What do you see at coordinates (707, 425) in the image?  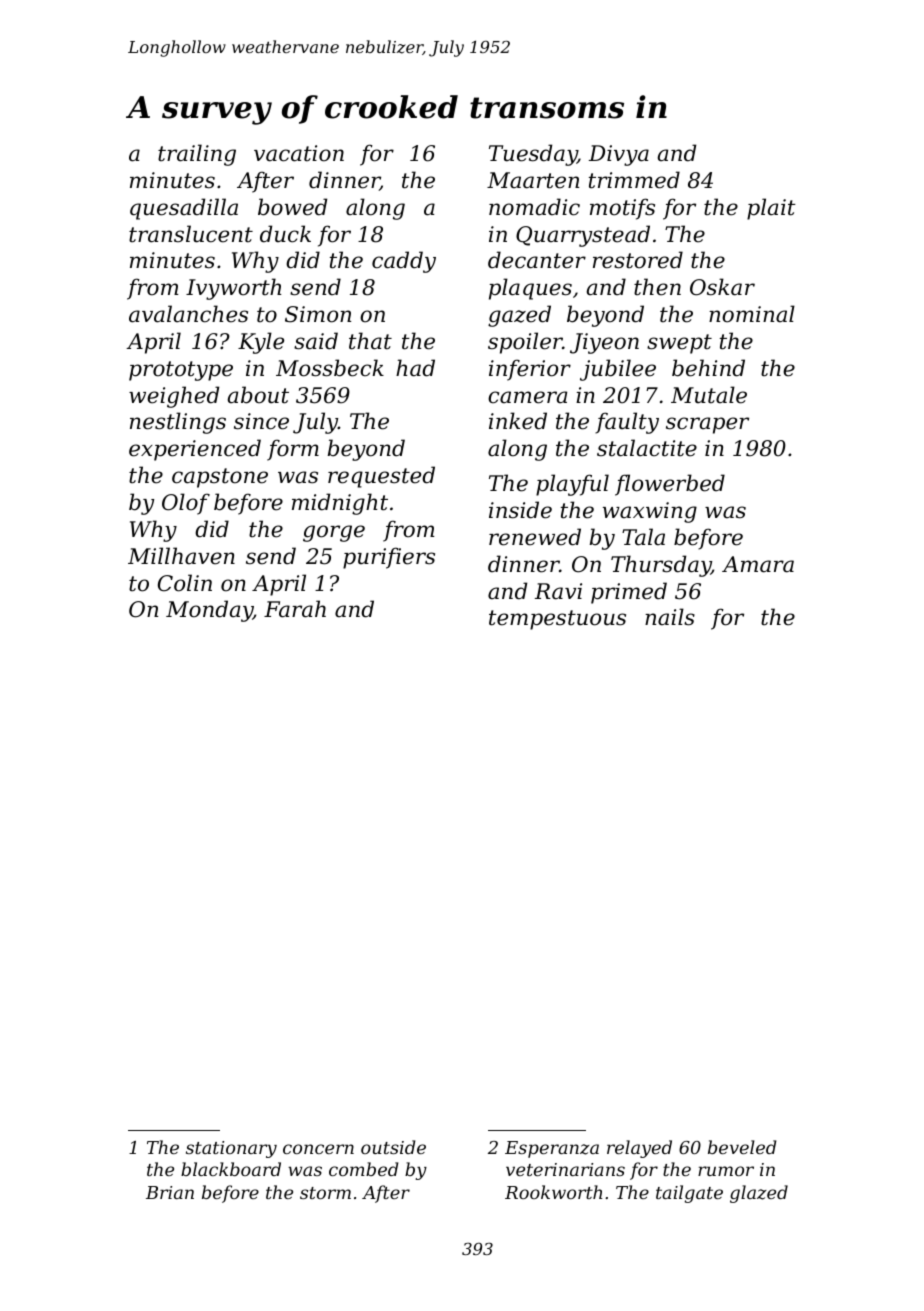 I see `scraper` at bounding box center [707, 425].
